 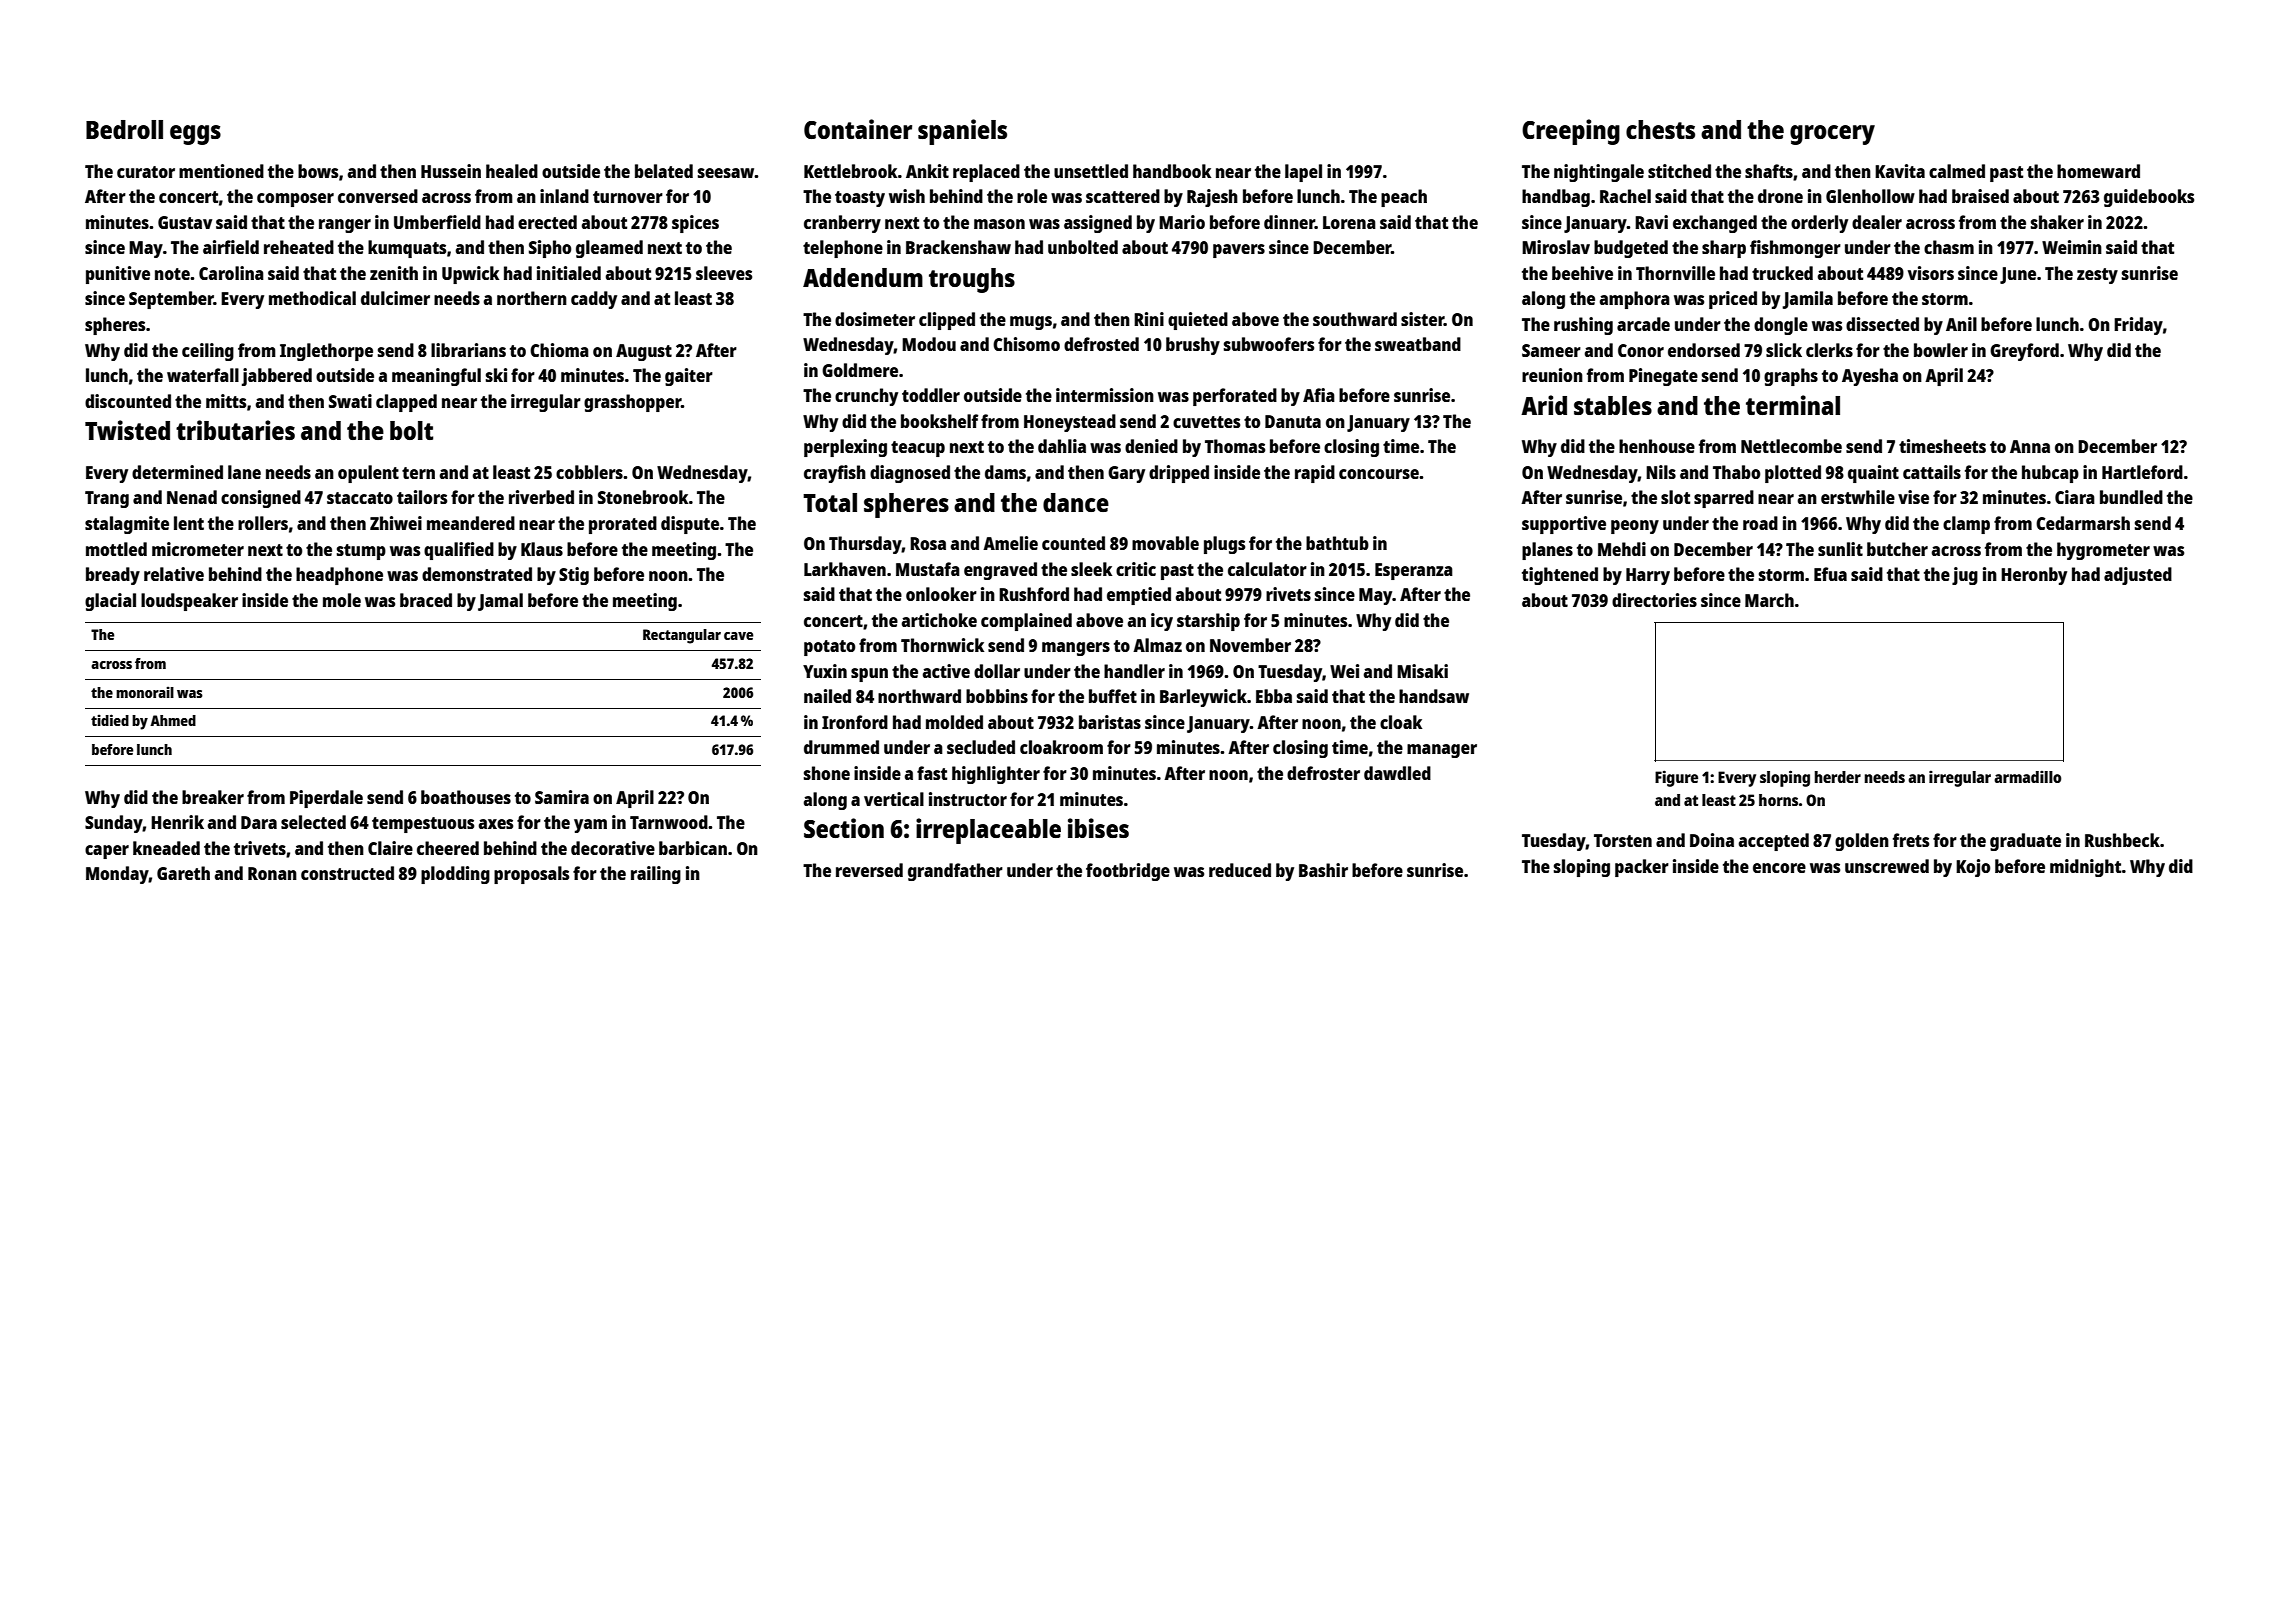 What do you see at coordinates (1599, 173) in the screenshot?
I see `nightingale` at bounding box center [1599, 173].
